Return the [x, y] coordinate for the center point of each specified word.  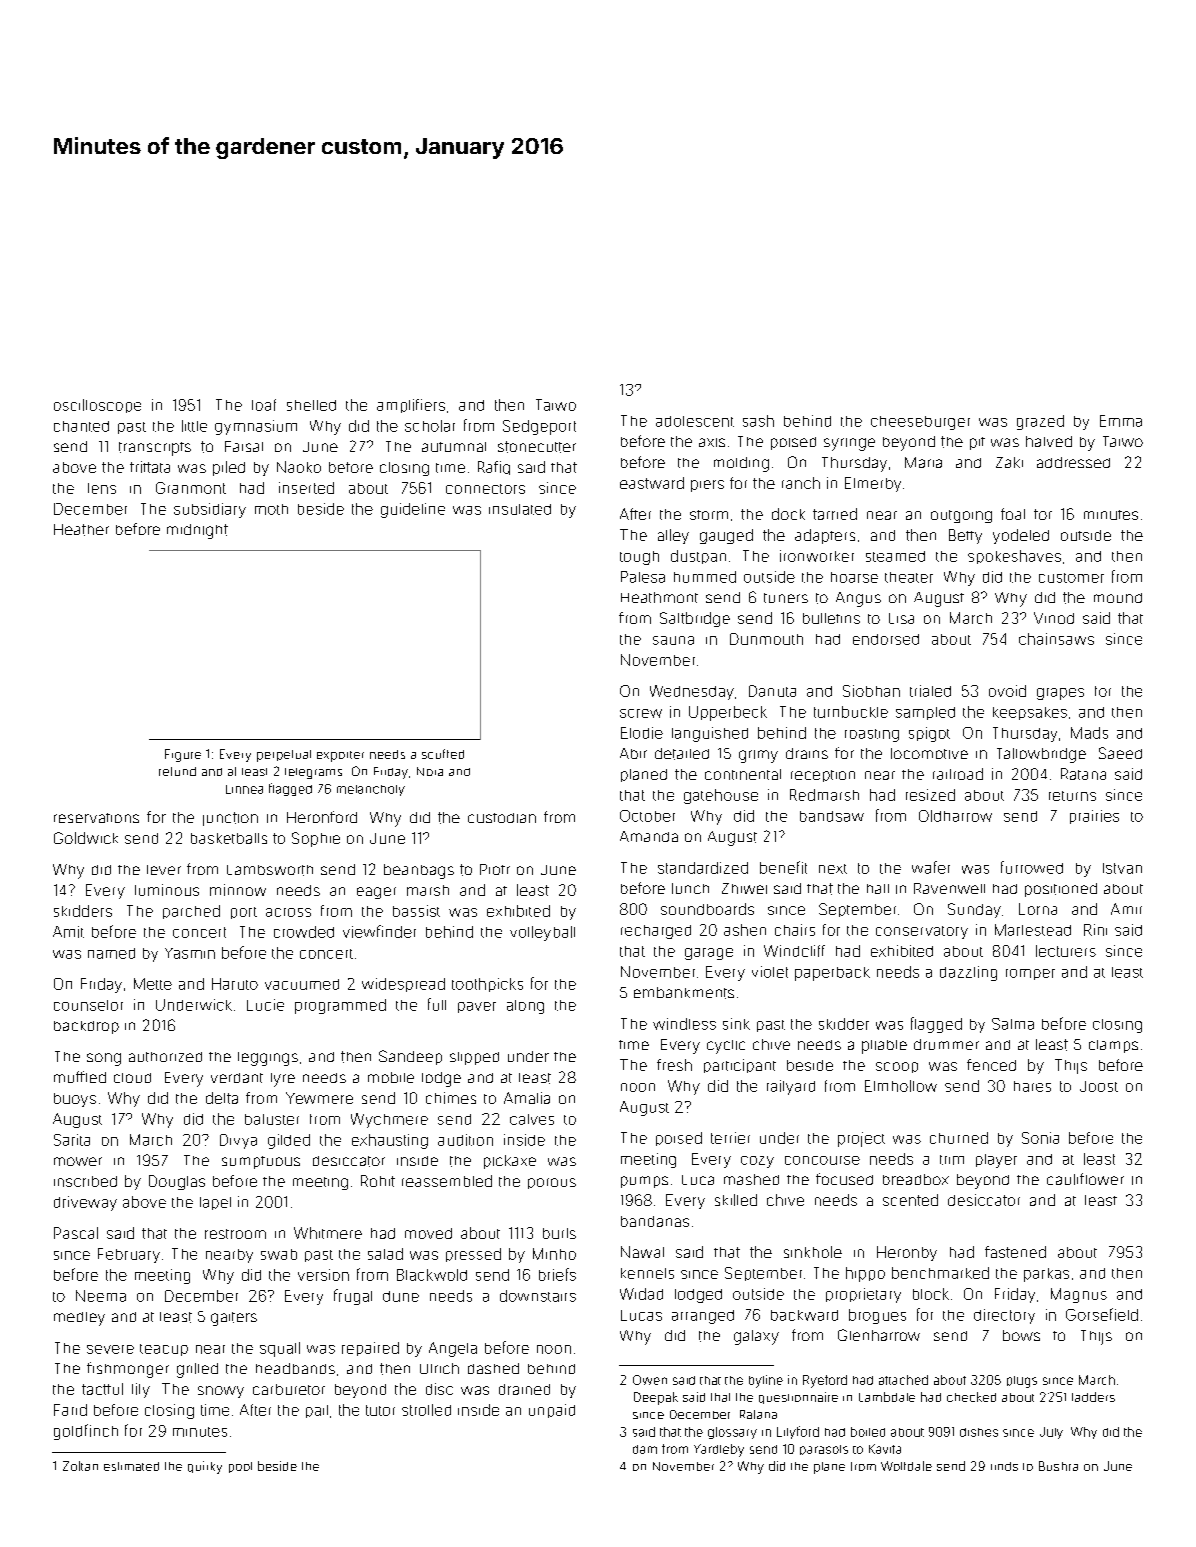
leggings [268, 1059]
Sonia [1040, 1138]
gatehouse [721, 796]
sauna [673, 640]
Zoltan [80, 1466]
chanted [81, 426]
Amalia [527, 1098]
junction [230, 819]
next [833, 869]
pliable [884, 1047]
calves [532, 1119]
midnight [197, 531]
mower [78, 1161]
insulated [520, 509]
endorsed [886, 639]
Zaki [1009, 462]
